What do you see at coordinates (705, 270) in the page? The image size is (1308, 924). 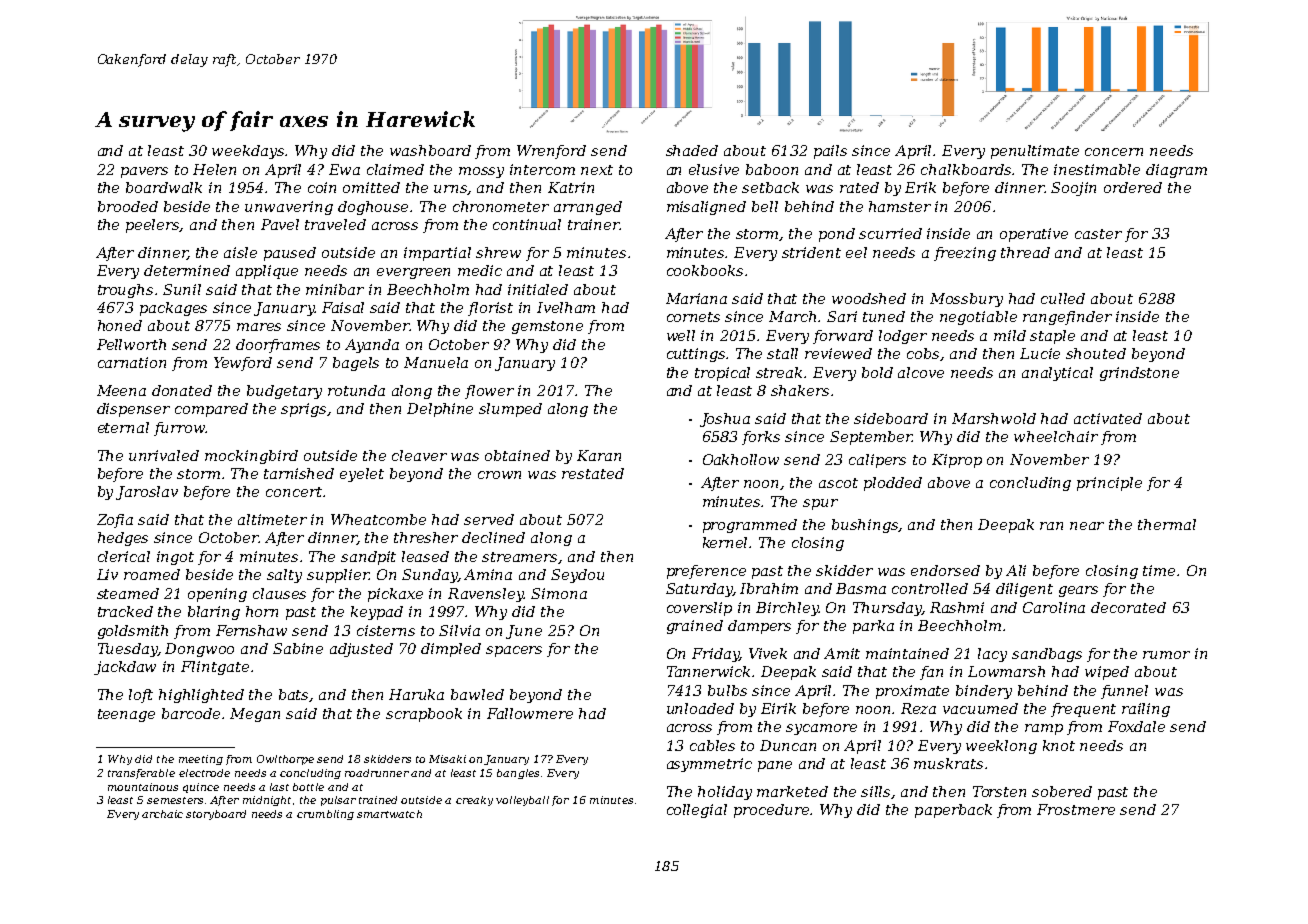 I see `cookbooks` at bounding box center [705, 270].
